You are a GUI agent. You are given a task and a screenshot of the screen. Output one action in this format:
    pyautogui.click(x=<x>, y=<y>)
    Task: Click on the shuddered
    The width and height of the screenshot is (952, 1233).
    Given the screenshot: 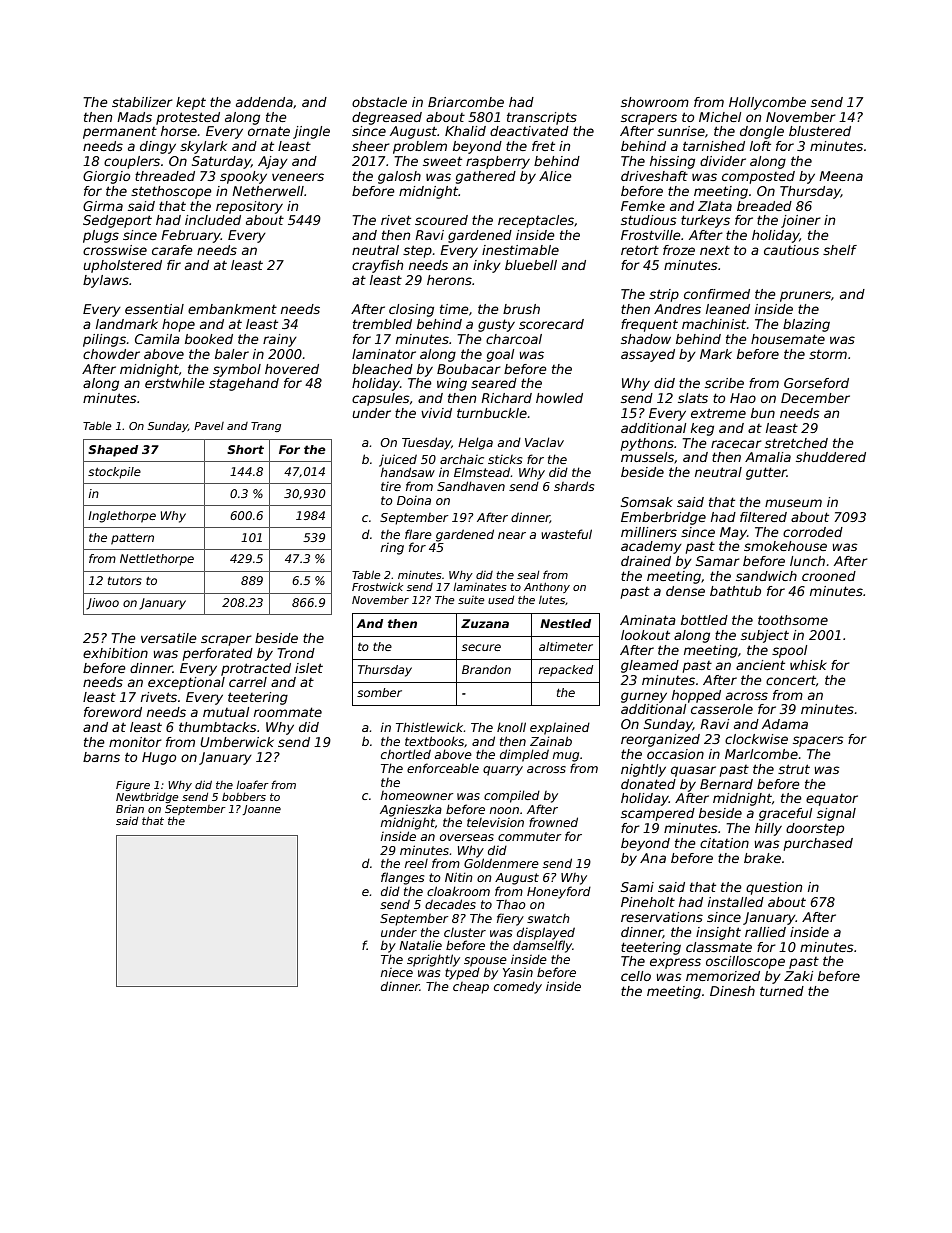 What is the action you would take?
    pyautogui.click(x=831, y=457)
